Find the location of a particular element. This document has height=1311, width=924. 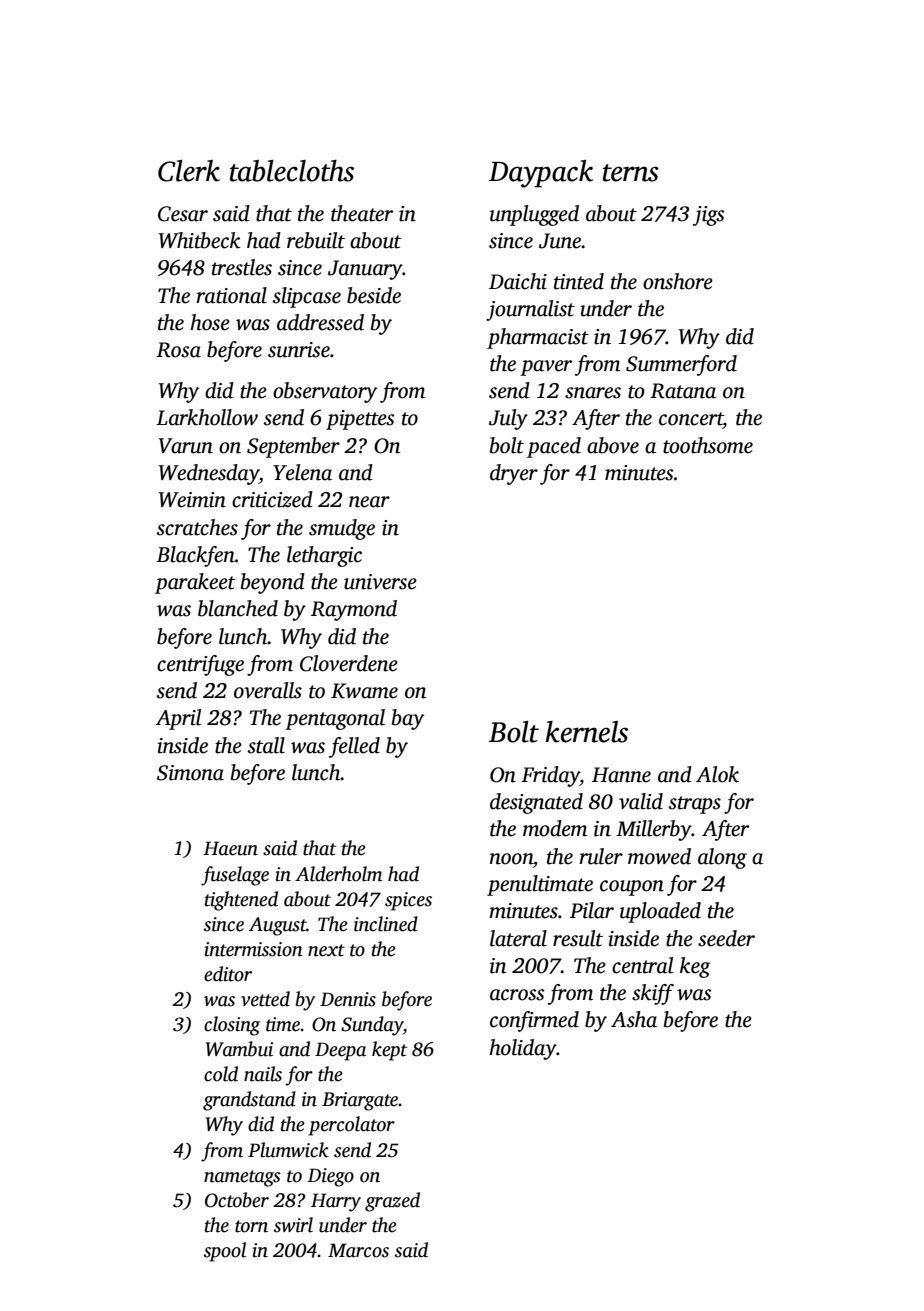

terns is located at coordinates (631, 173).
